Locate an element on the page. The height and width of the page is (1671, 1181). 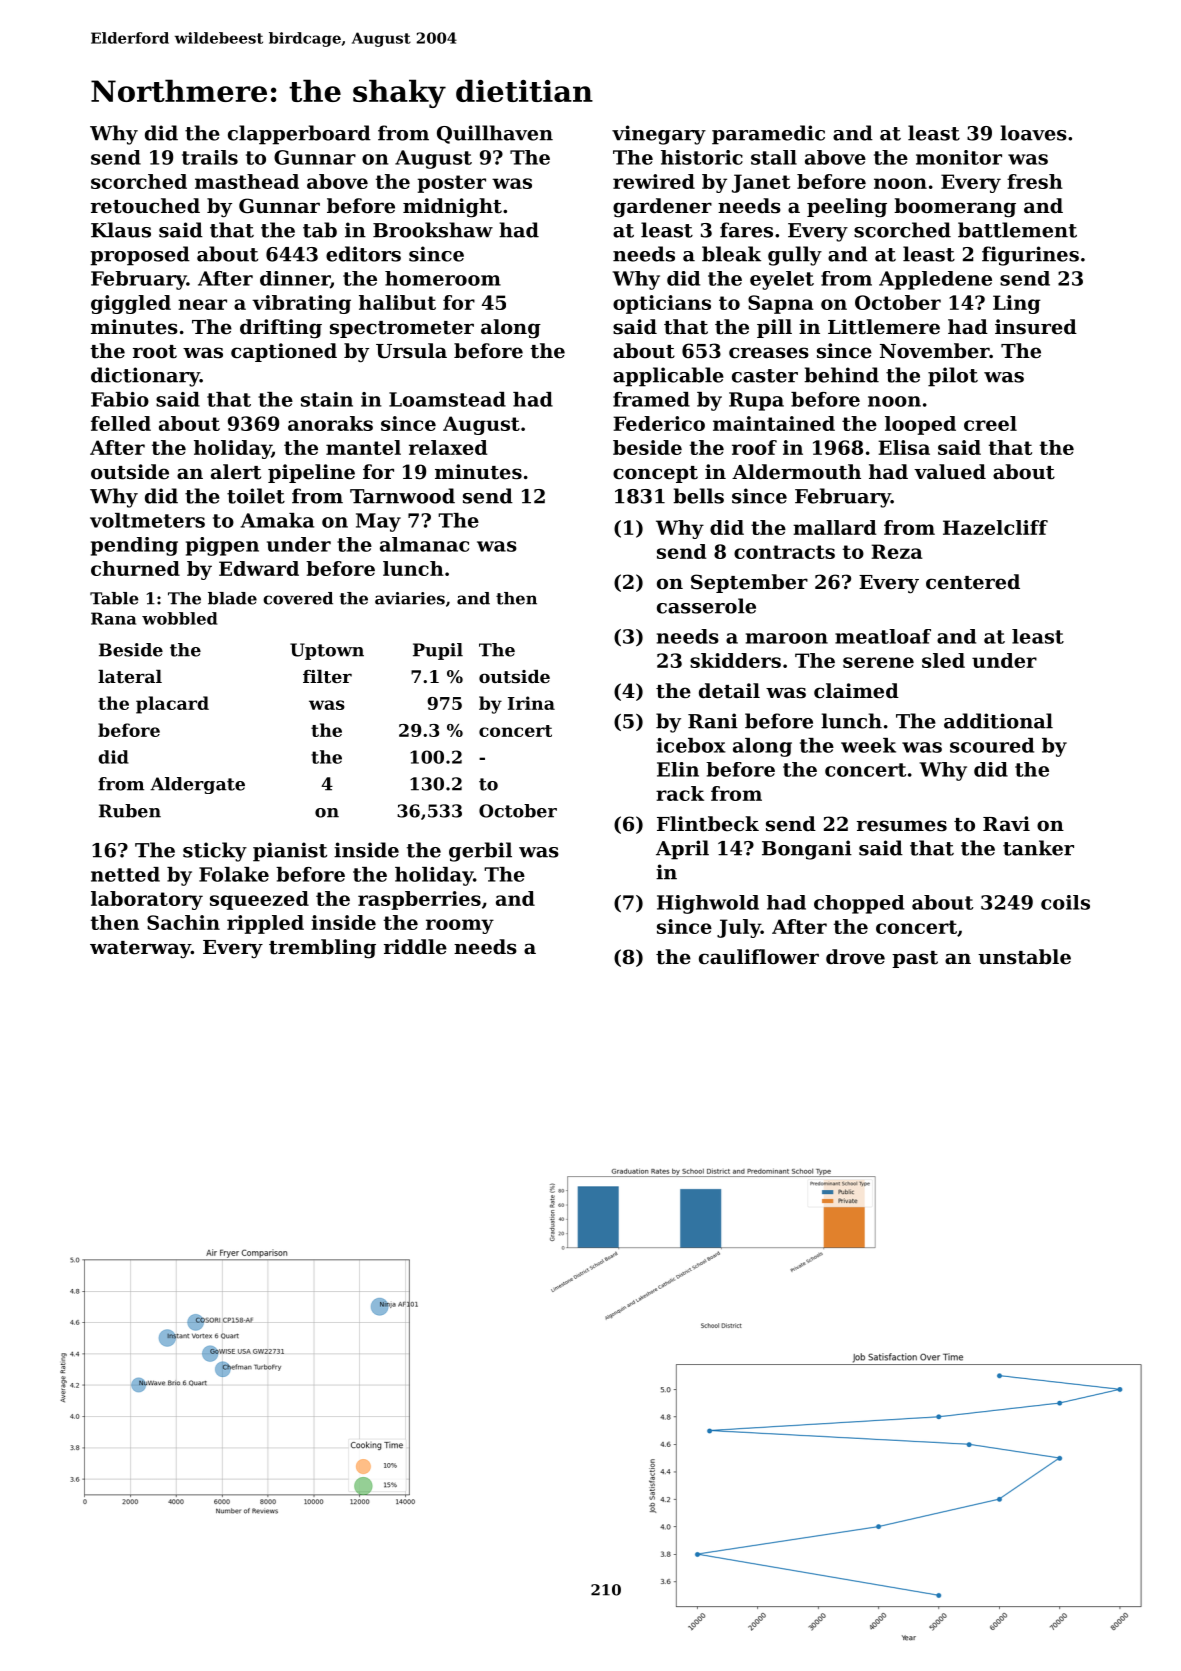
masthead is located at coordinates (247, 181).
